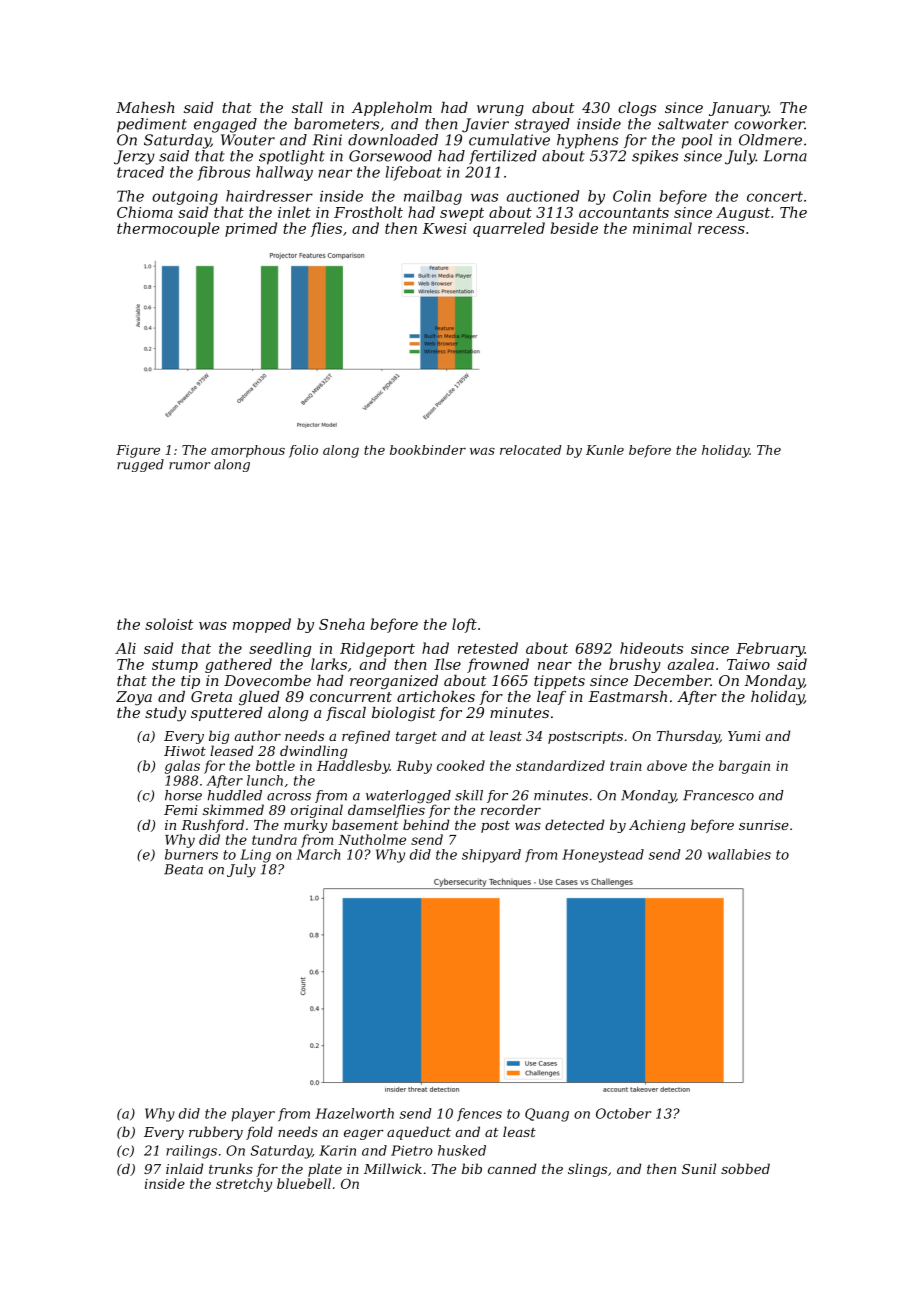 Image resolution: width=924 pixels, height=1308 pixels. What do you see at coordinates (693, 124) in the screenshot?
I see `saltwater` at bounding box center [693, 124].
